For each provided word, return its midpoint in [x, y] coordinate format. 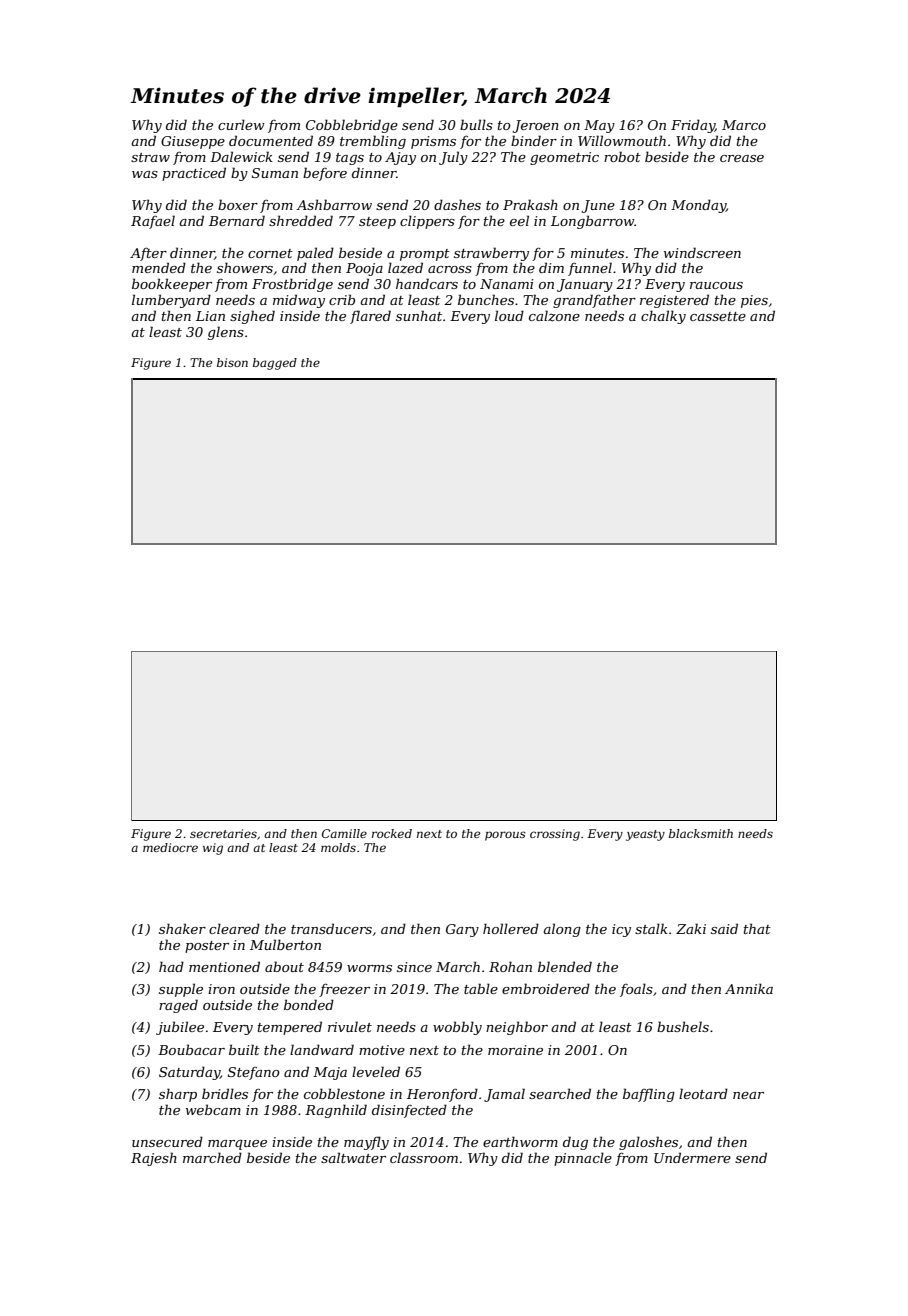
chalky [663, 317]
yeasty [645, 835]
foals [636, 990]
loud [509, 315]
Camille [344, 833]
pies [754, 301]
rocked [392, 833]
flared [370, 317]
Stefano [254, 1073]
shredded [301, 220]
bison [232, 362]
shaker [182, 928]
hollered [511, 928]
